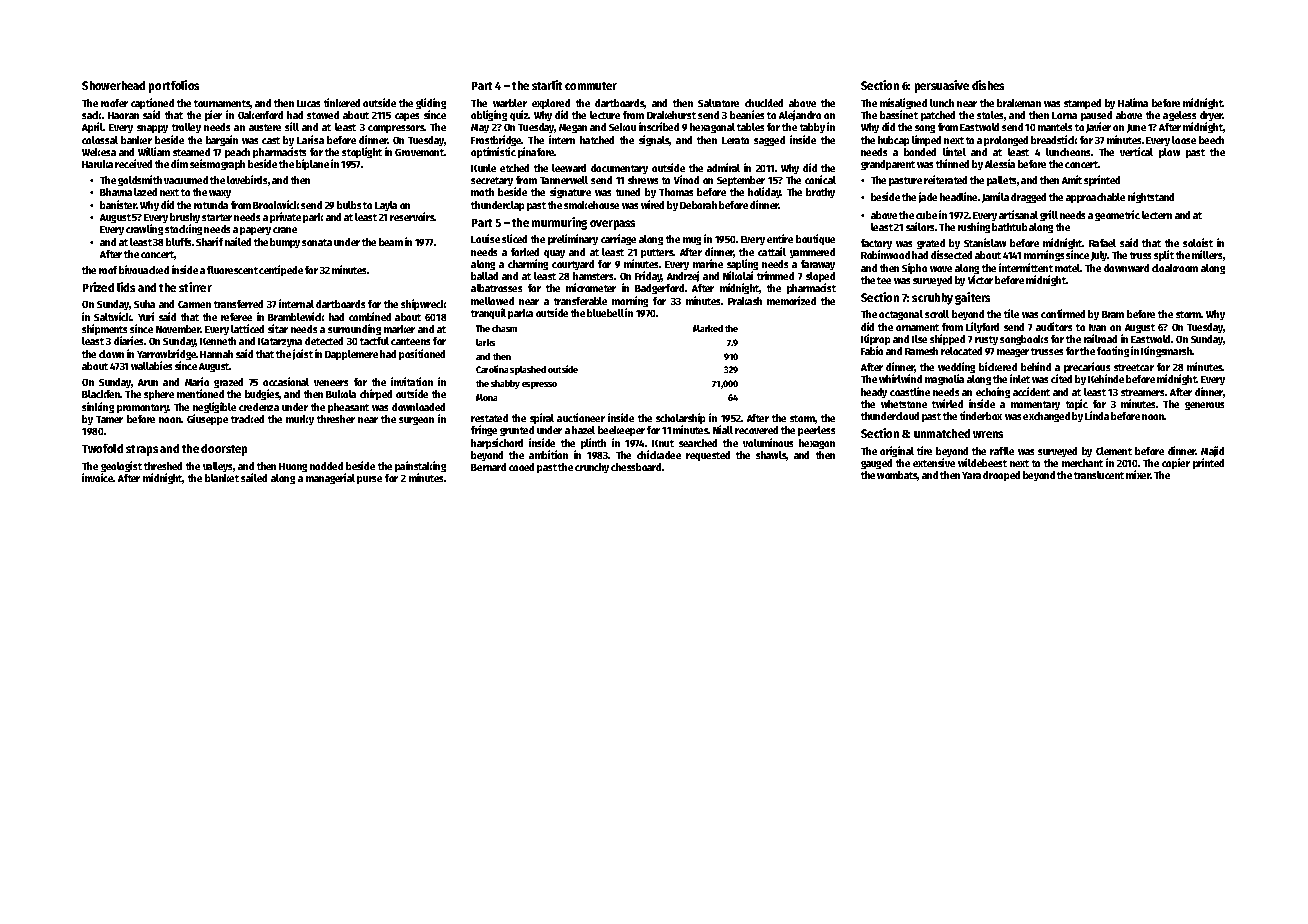 This image has height=924, width=1308. What do you see at coordinates (126, 287) in the image?
I see `lids` at bounding box center [126, 287].
